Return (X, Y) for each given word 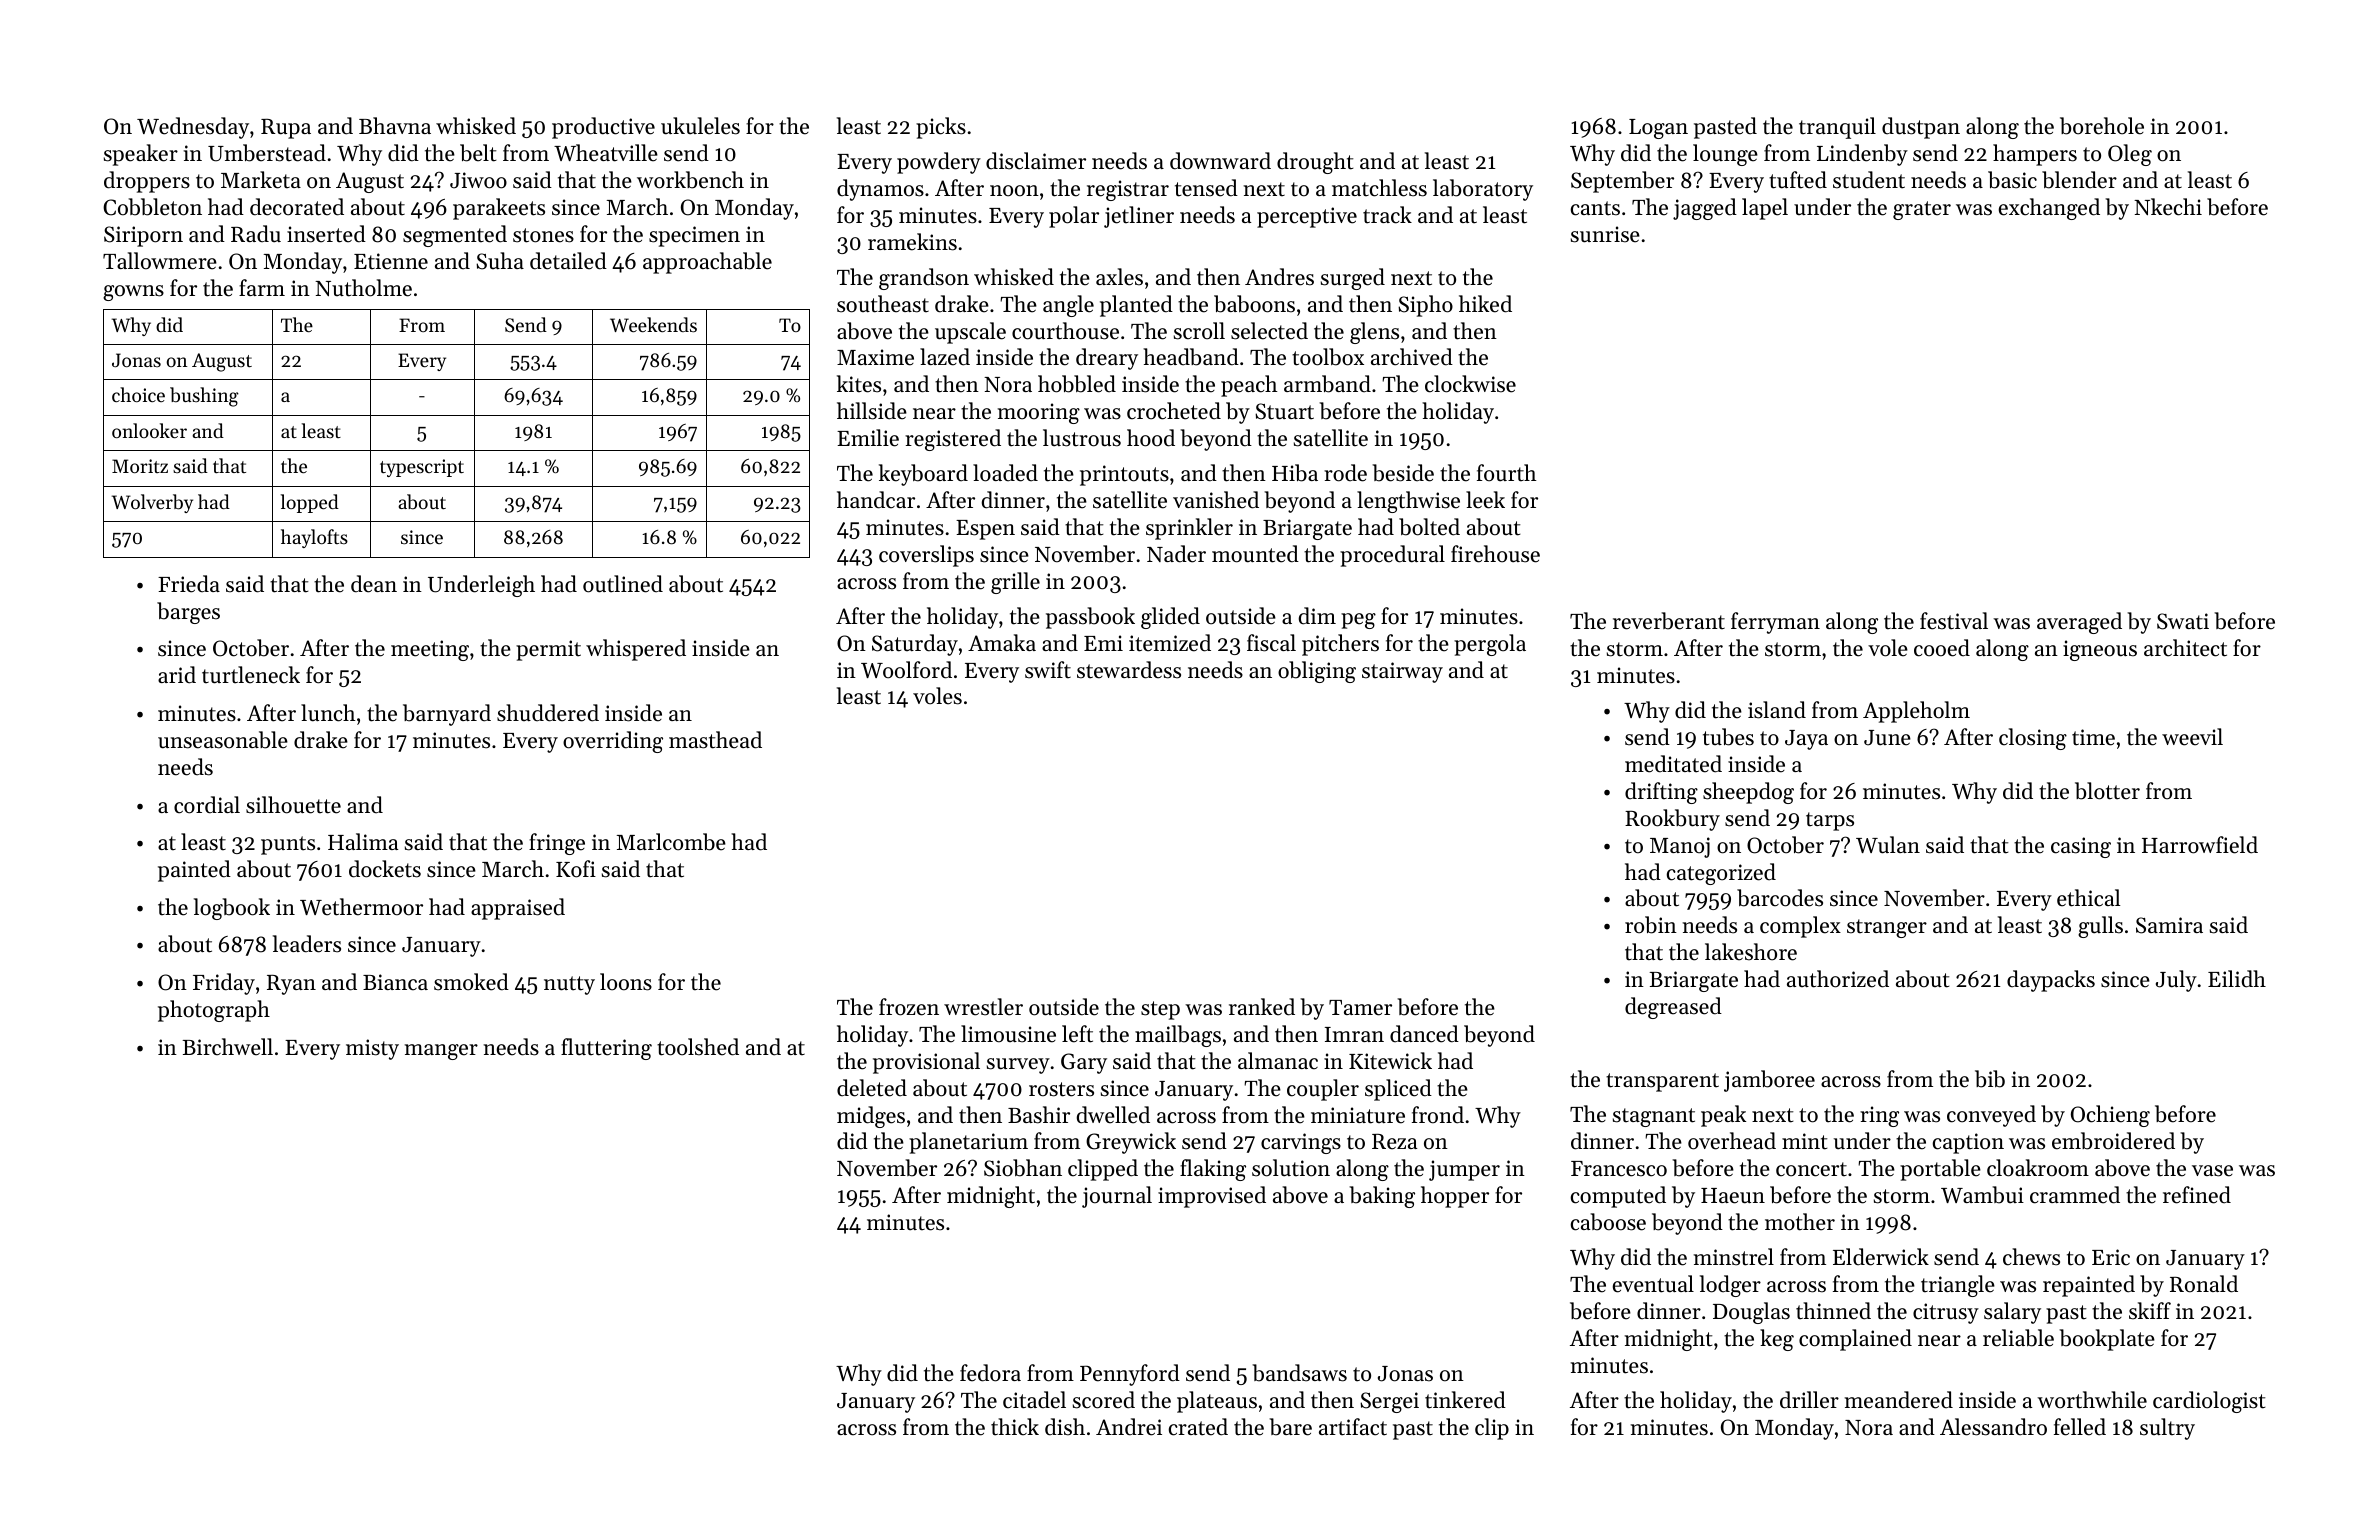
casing (2081, 847)
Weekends (653, 324)
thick (1015, 1427)
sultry (2167, 1429)
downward (1220, 161)
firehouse (1495, 554)
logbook (232, 909)
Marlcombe (671, 842)
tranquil (1837, 128)
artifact (1353, 1427)
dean (374, 584)
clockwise (1470, 384)
